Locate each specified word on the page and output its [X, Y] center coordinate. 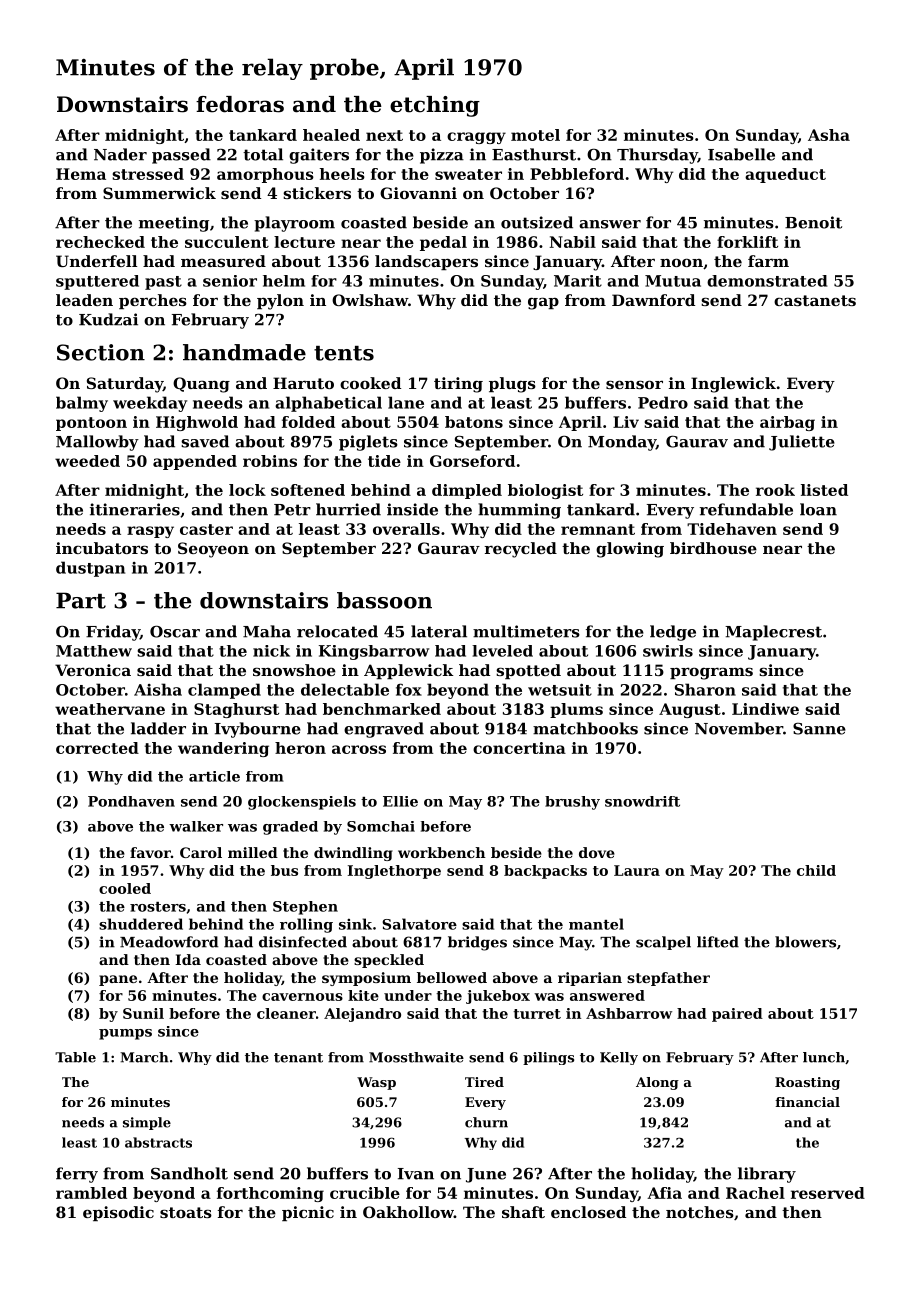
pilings [548, 1058]
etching [435, 106]
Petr [292, 510]
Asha [829, 135]
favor [150, 852]
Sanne [819, 729]
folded [308, 422]
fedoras [240, 104]
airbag [787, 423]
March [144, 1057]
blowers [805, 942]
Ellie [400, 801]
